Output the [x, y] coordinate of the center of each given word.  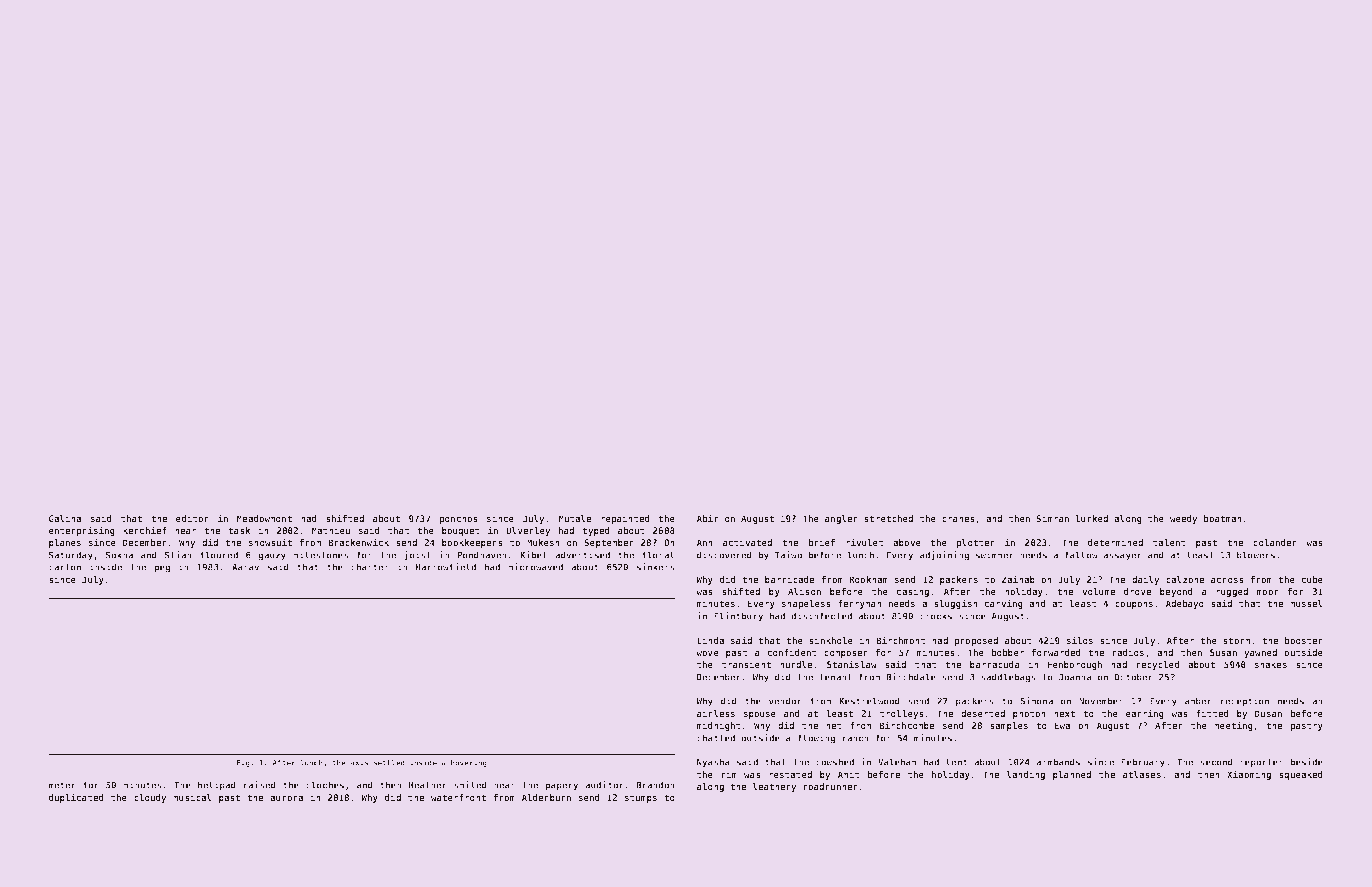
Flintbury [738, 617]
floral [658, 555]
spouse [760, 715]
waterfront [458, 797]
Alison [804, 591]
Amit [848, 774]
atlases [1142, 774]
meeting [1233, 726]
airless [716, 713]
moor [1268, 592]
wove [707, 653]
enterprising [82, 531]
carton [65, 567]
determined [1115, 542]
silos [1080, 640]
